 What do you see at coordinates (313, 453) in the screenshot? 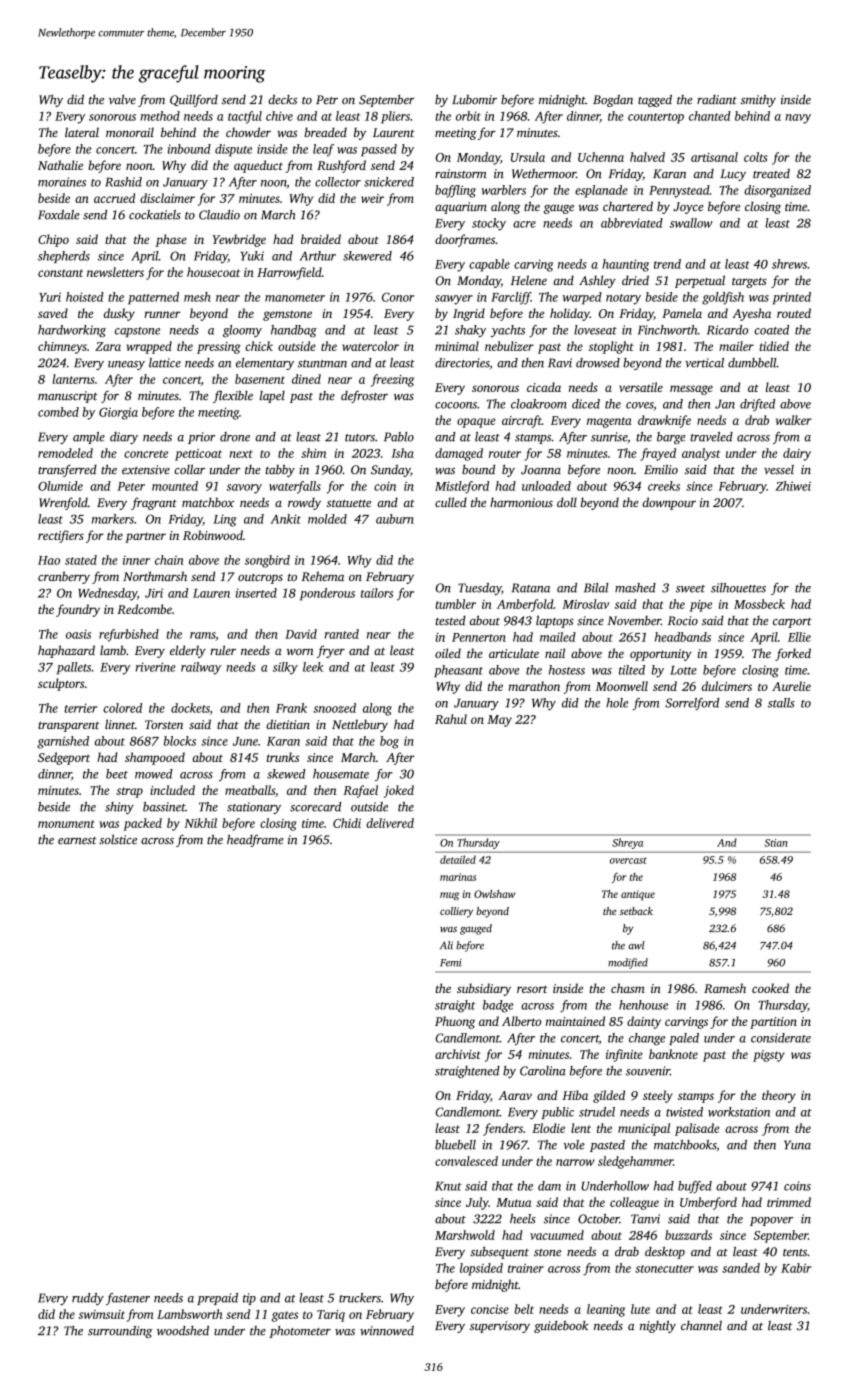
I see `shim` at bounding box center [313, 453].
